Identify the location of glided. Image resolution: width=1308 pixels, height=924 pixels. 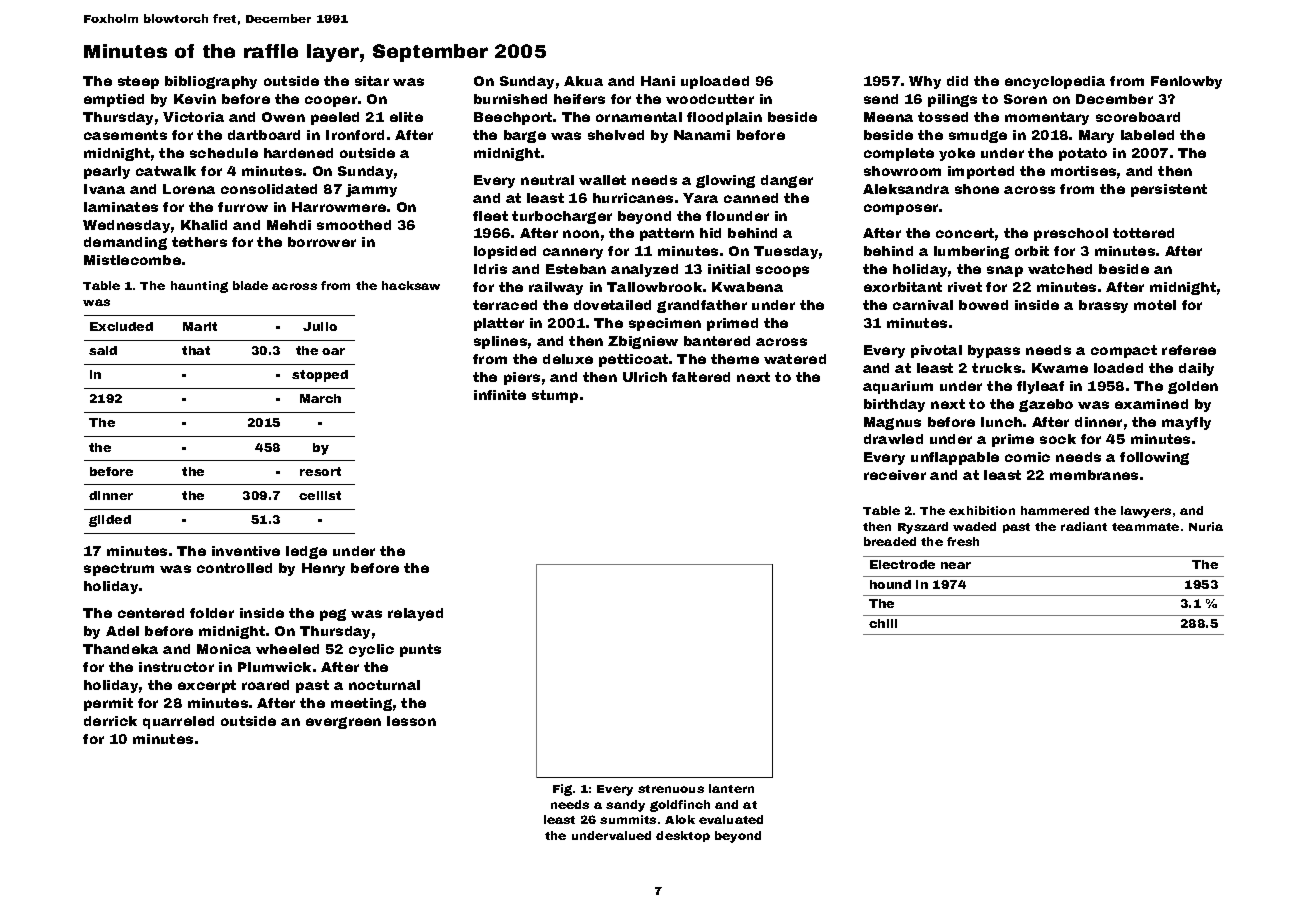
(110, 521).
